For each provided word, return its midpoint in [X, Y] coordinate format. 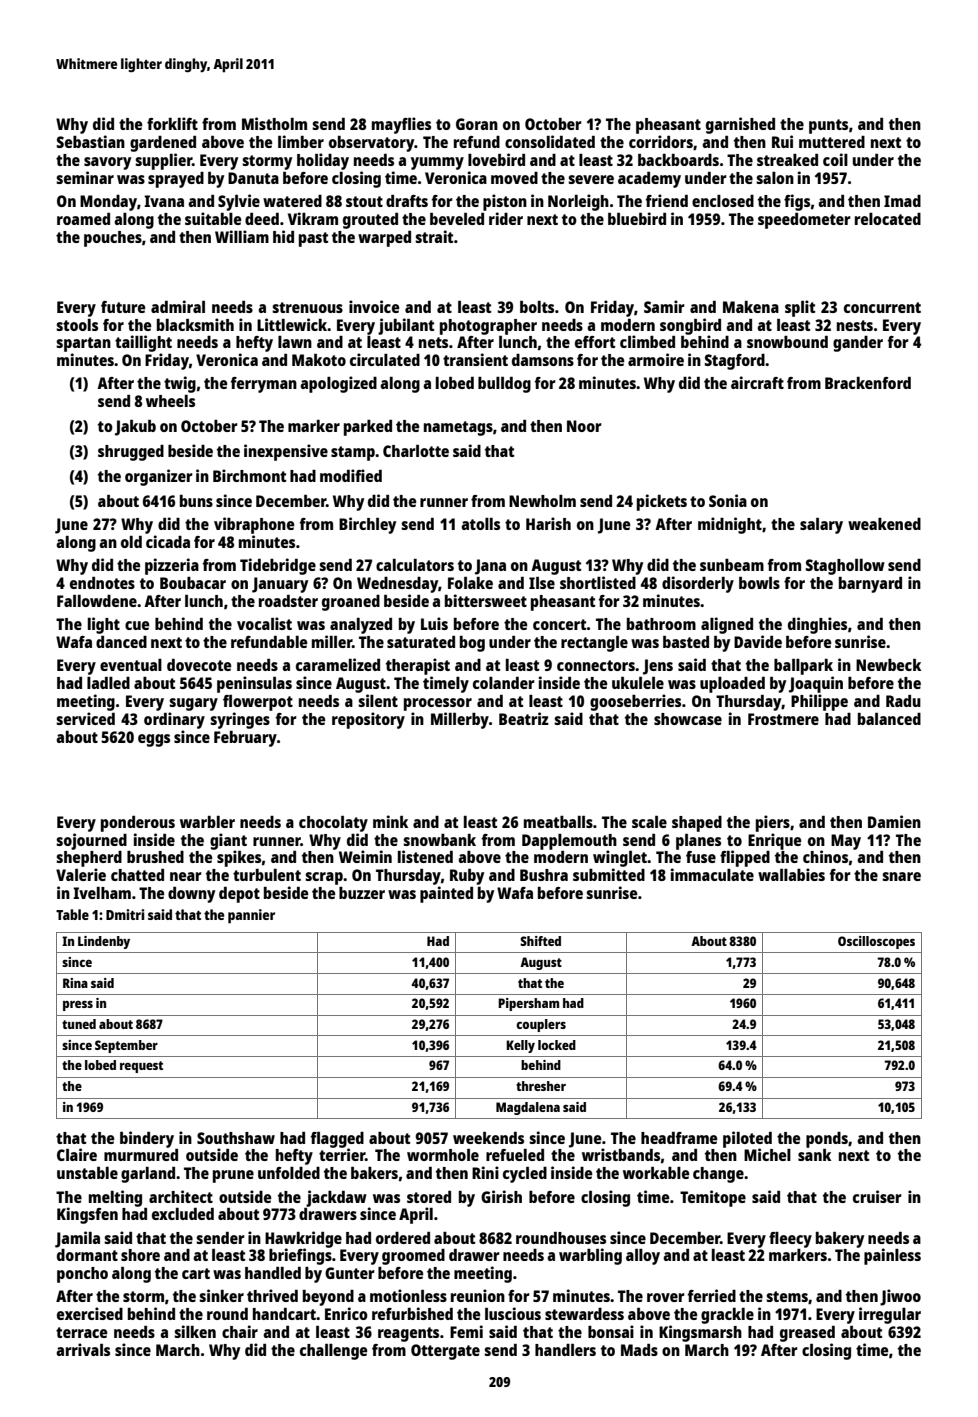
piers [773, 823]
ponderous [138, 824]
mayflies [401, 125]
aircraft [757, 382]
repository [368, 720]
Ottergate [445, 1352]
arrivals [83, 1349]
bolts [537, 307]
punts [828, 126]
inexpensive [286, 452]
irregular [890, 1315]
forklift [172, 123]
